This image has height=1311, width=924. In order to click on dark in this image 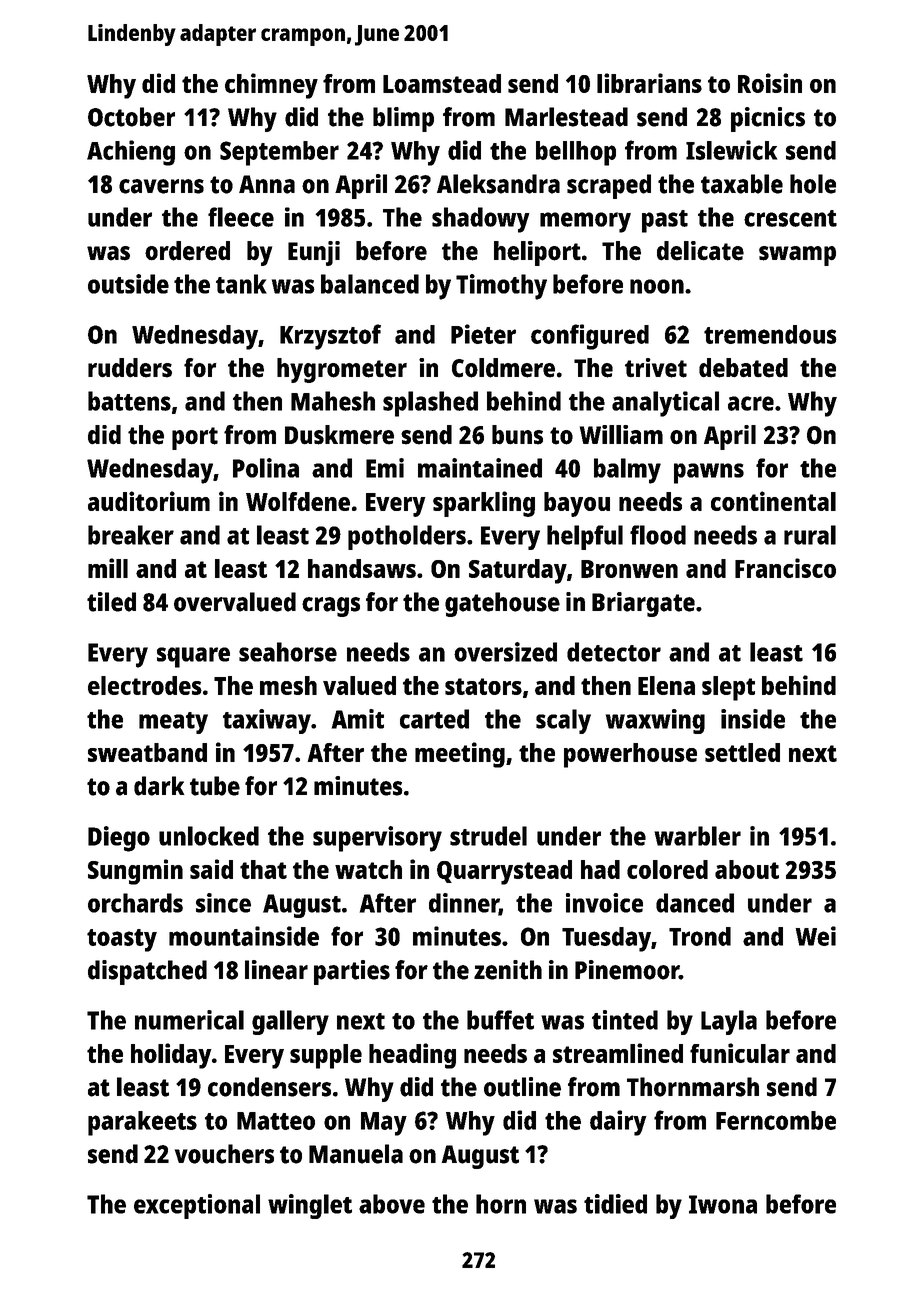, I will do `click(159, 786)`.
